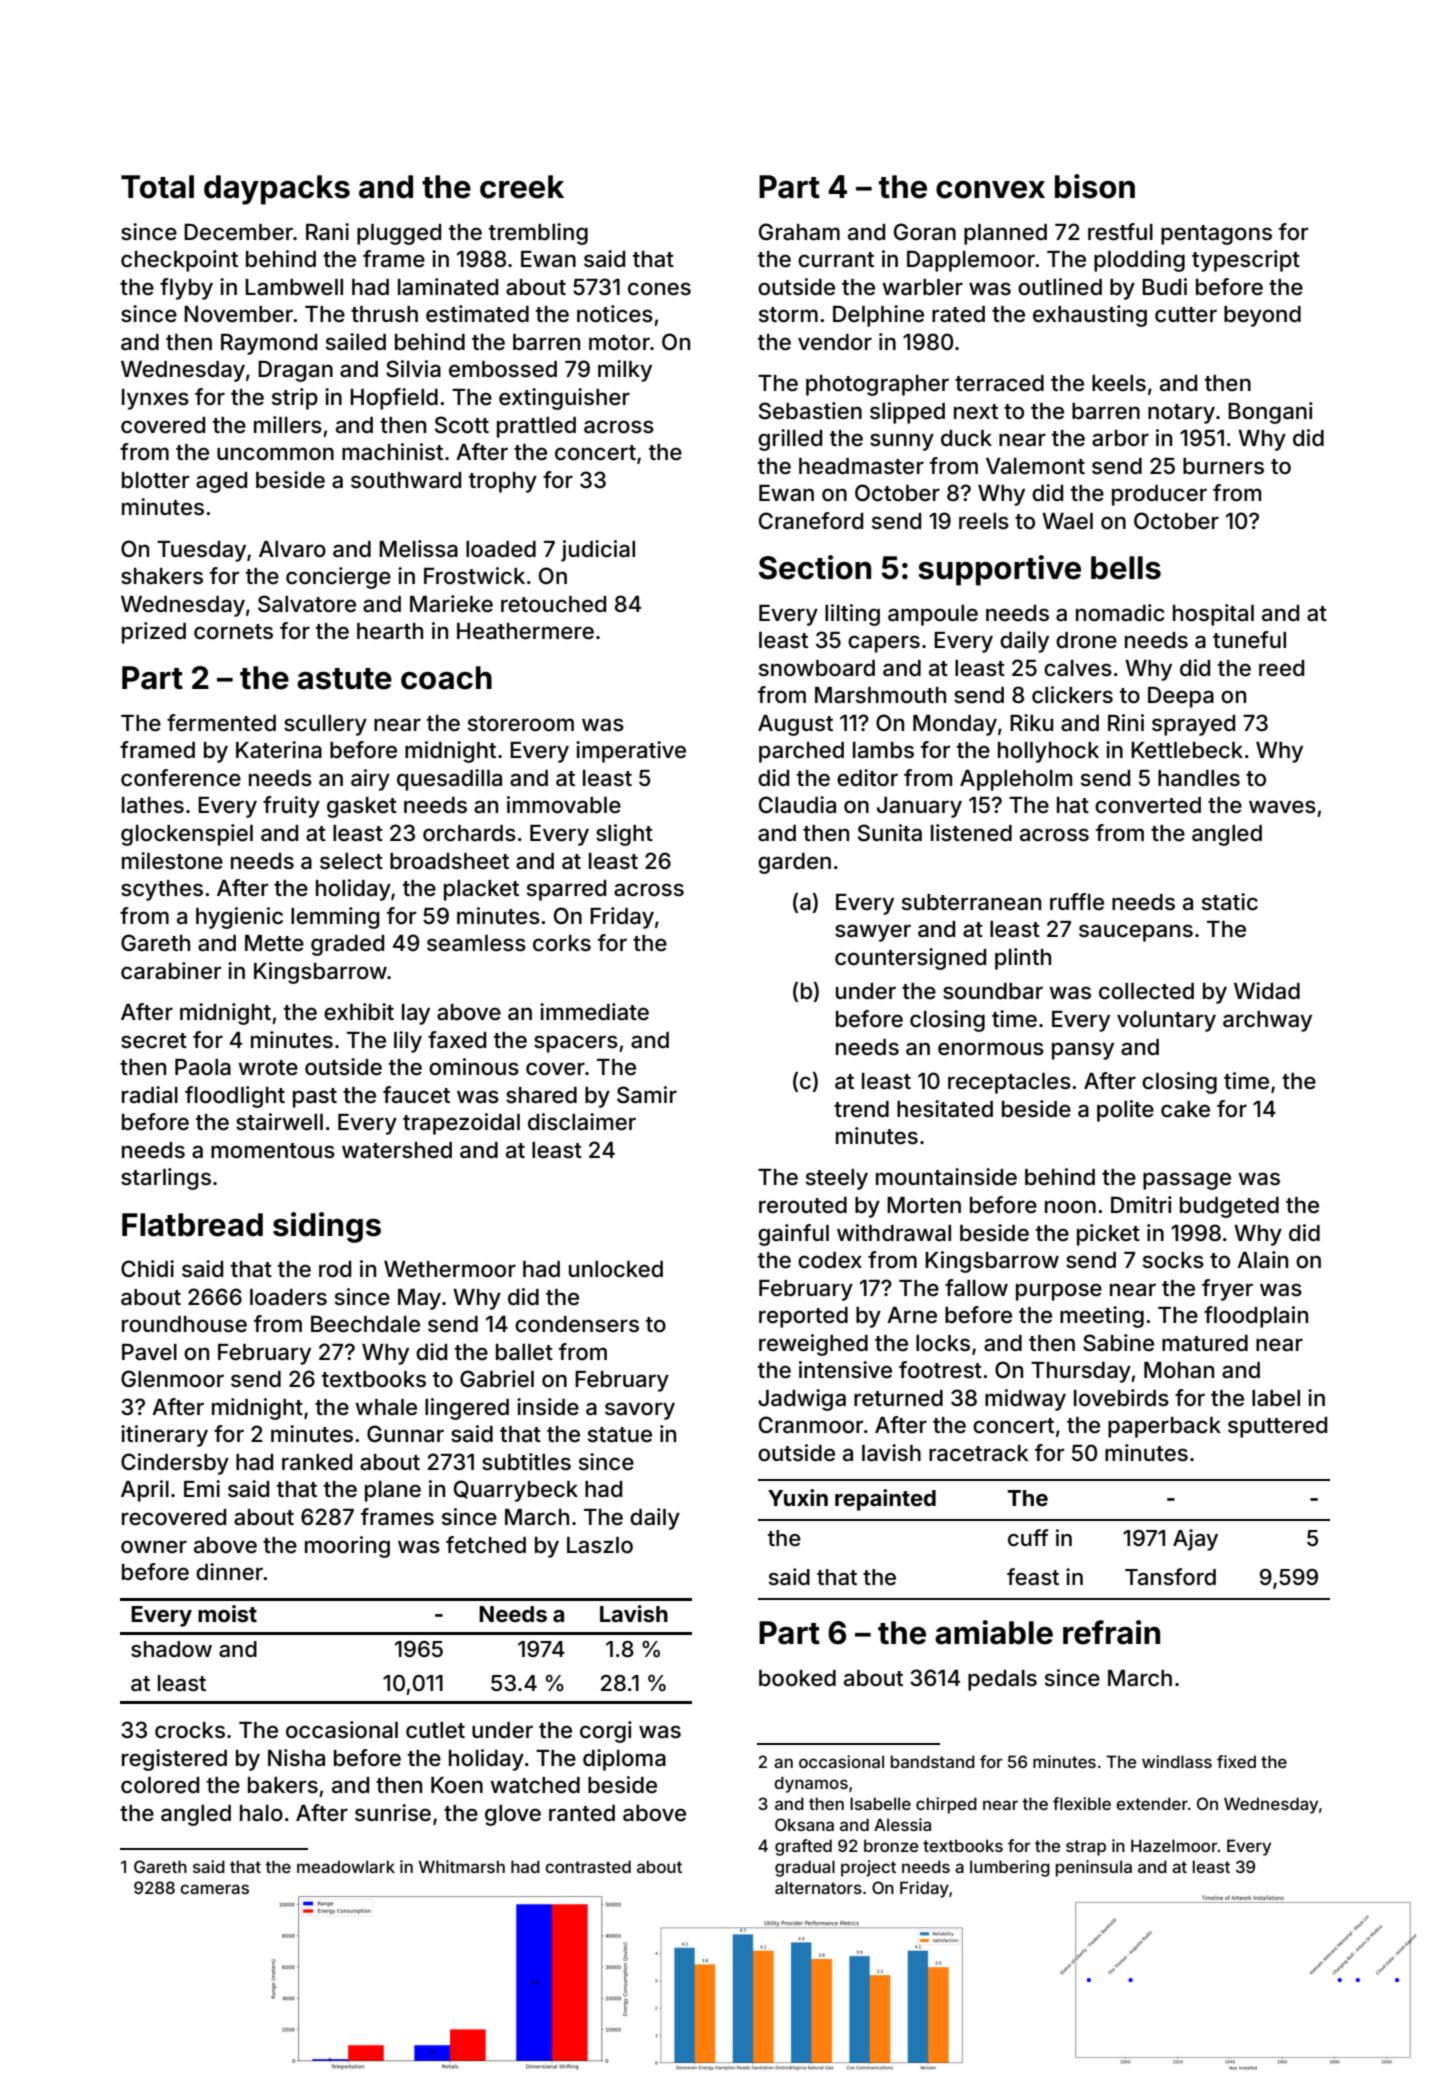  What do you see at coordinates (406, 480) in the screenshot?
I see `southward` at bounding box center [406, 480].
